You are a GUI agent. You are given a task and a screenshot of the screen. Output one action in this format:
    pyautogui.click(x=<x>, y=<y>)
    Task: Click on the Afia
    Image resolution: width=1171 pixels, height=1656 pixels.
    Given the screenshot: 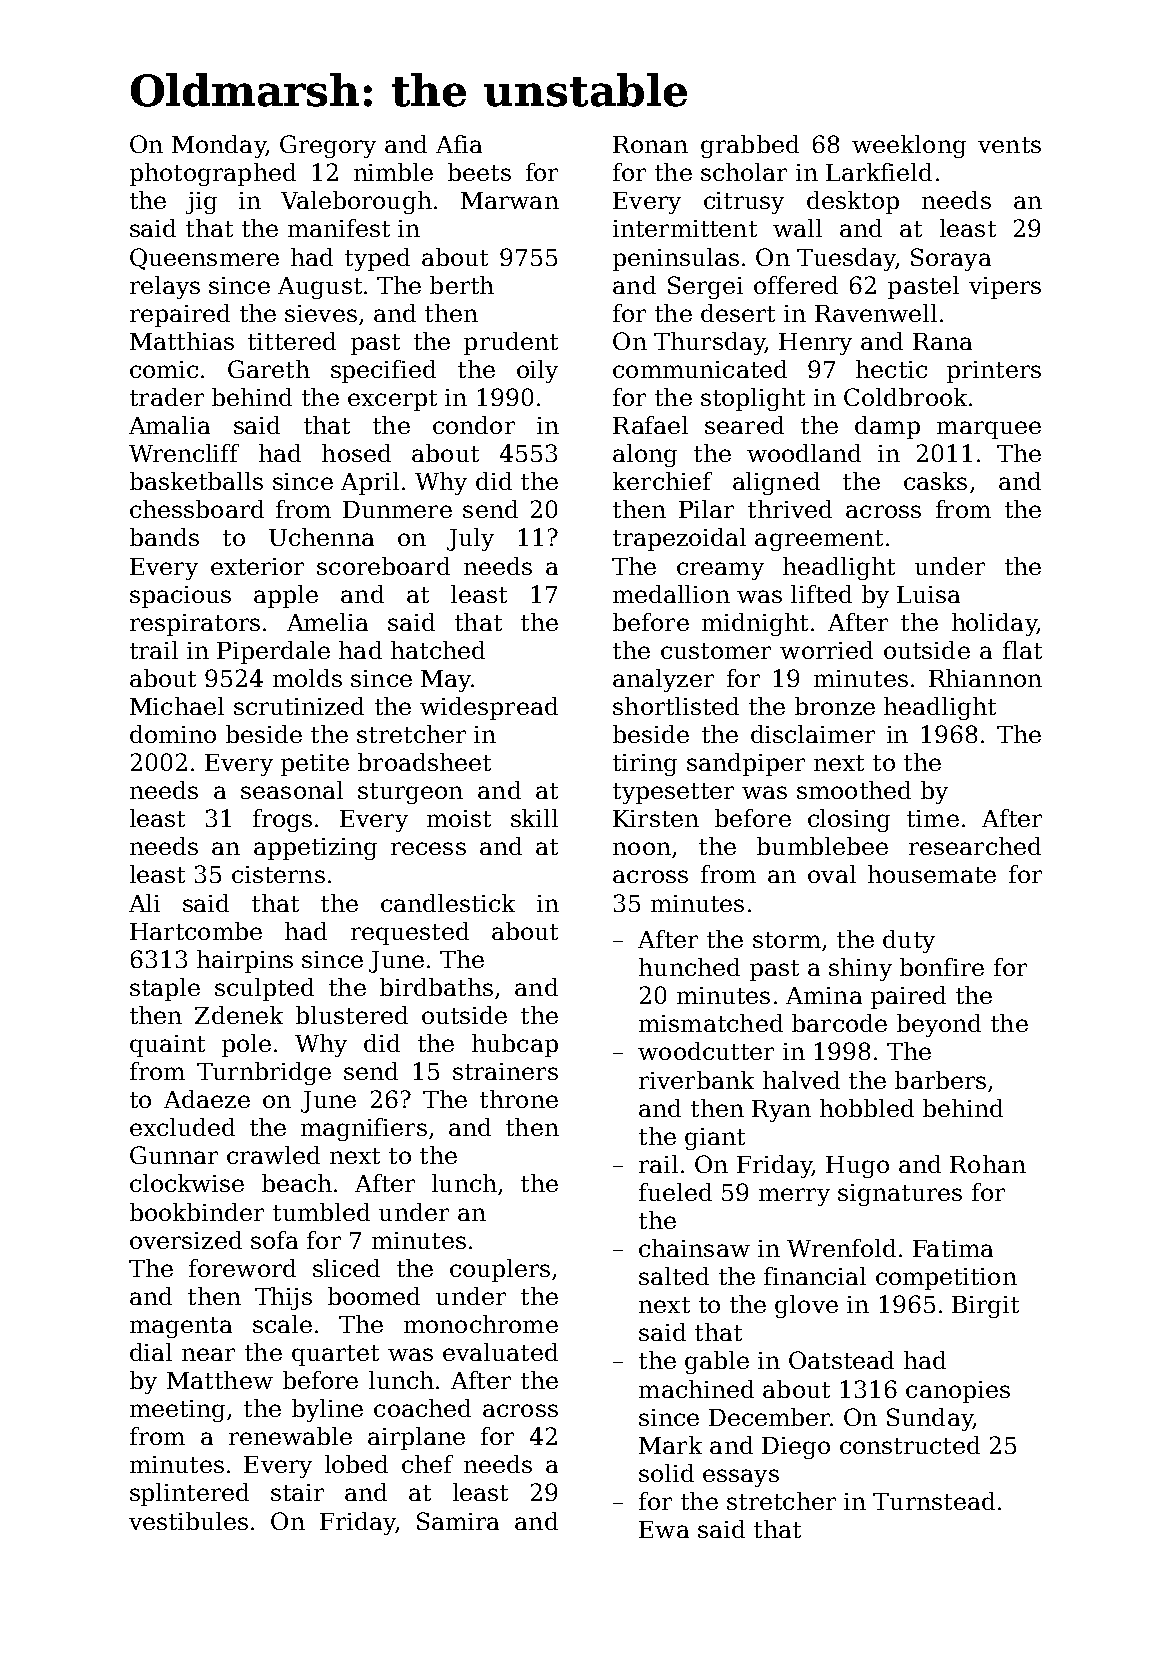 What is the action you would take?
    pyautogui.click(x=459, y=144)
